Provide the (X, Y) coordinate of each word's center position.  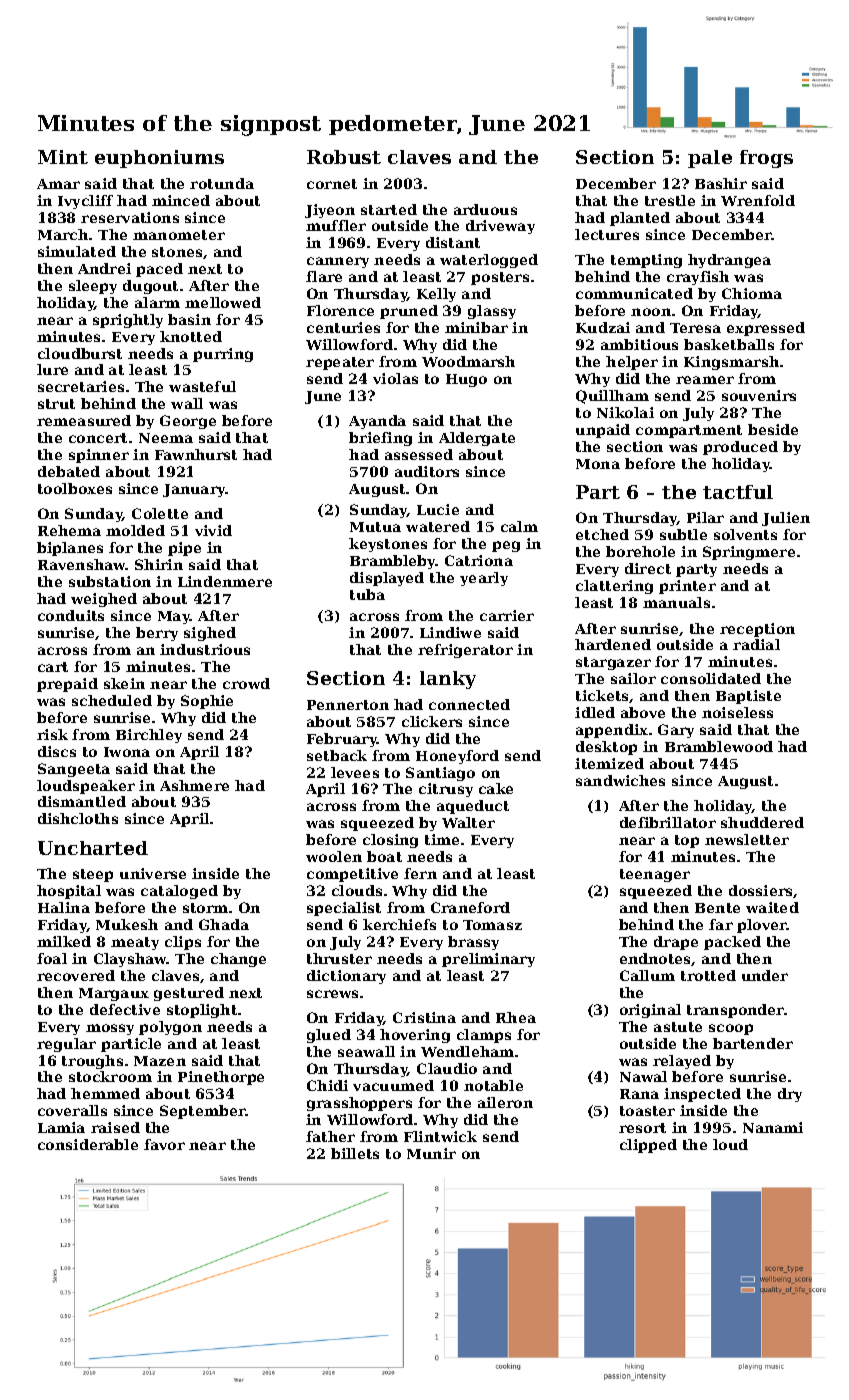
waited (772, 907)
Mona (598, 464)
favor (164, 1144)
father (330, 1136)
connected (469, 704)
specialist (344, 909)
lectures (607, 234)
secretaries (81, 386)
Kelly (436, 295)
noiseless (737, 712)
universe (153, 873)
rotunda (222, 183)
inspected (702, 1095)
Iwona (127, 752)
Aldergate (477, 439)
